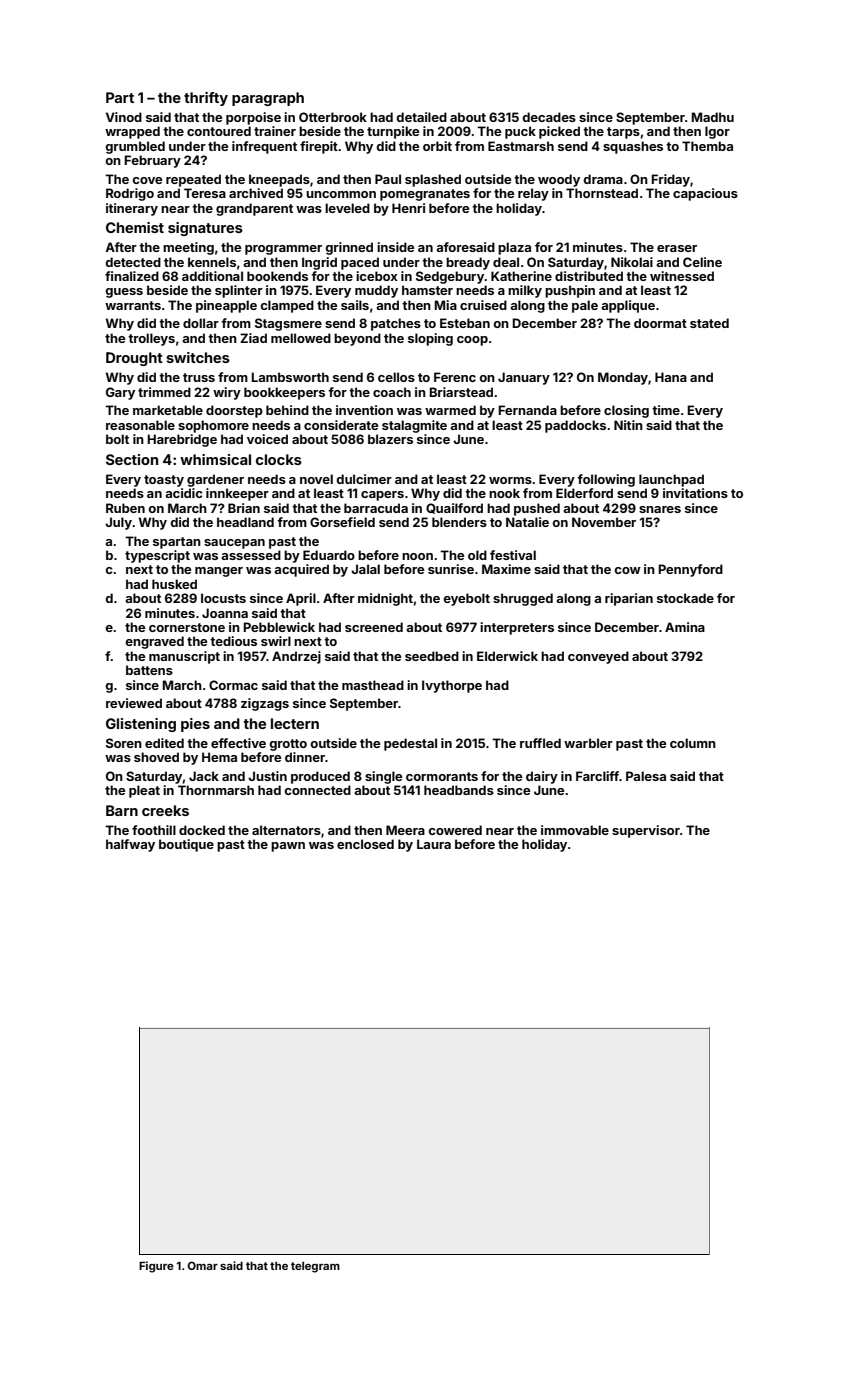 The width and height of the screenshot is (849, 1400). Describe the element at coordinates (205, 229) in the screenshot. I see `signatures` at that location.
